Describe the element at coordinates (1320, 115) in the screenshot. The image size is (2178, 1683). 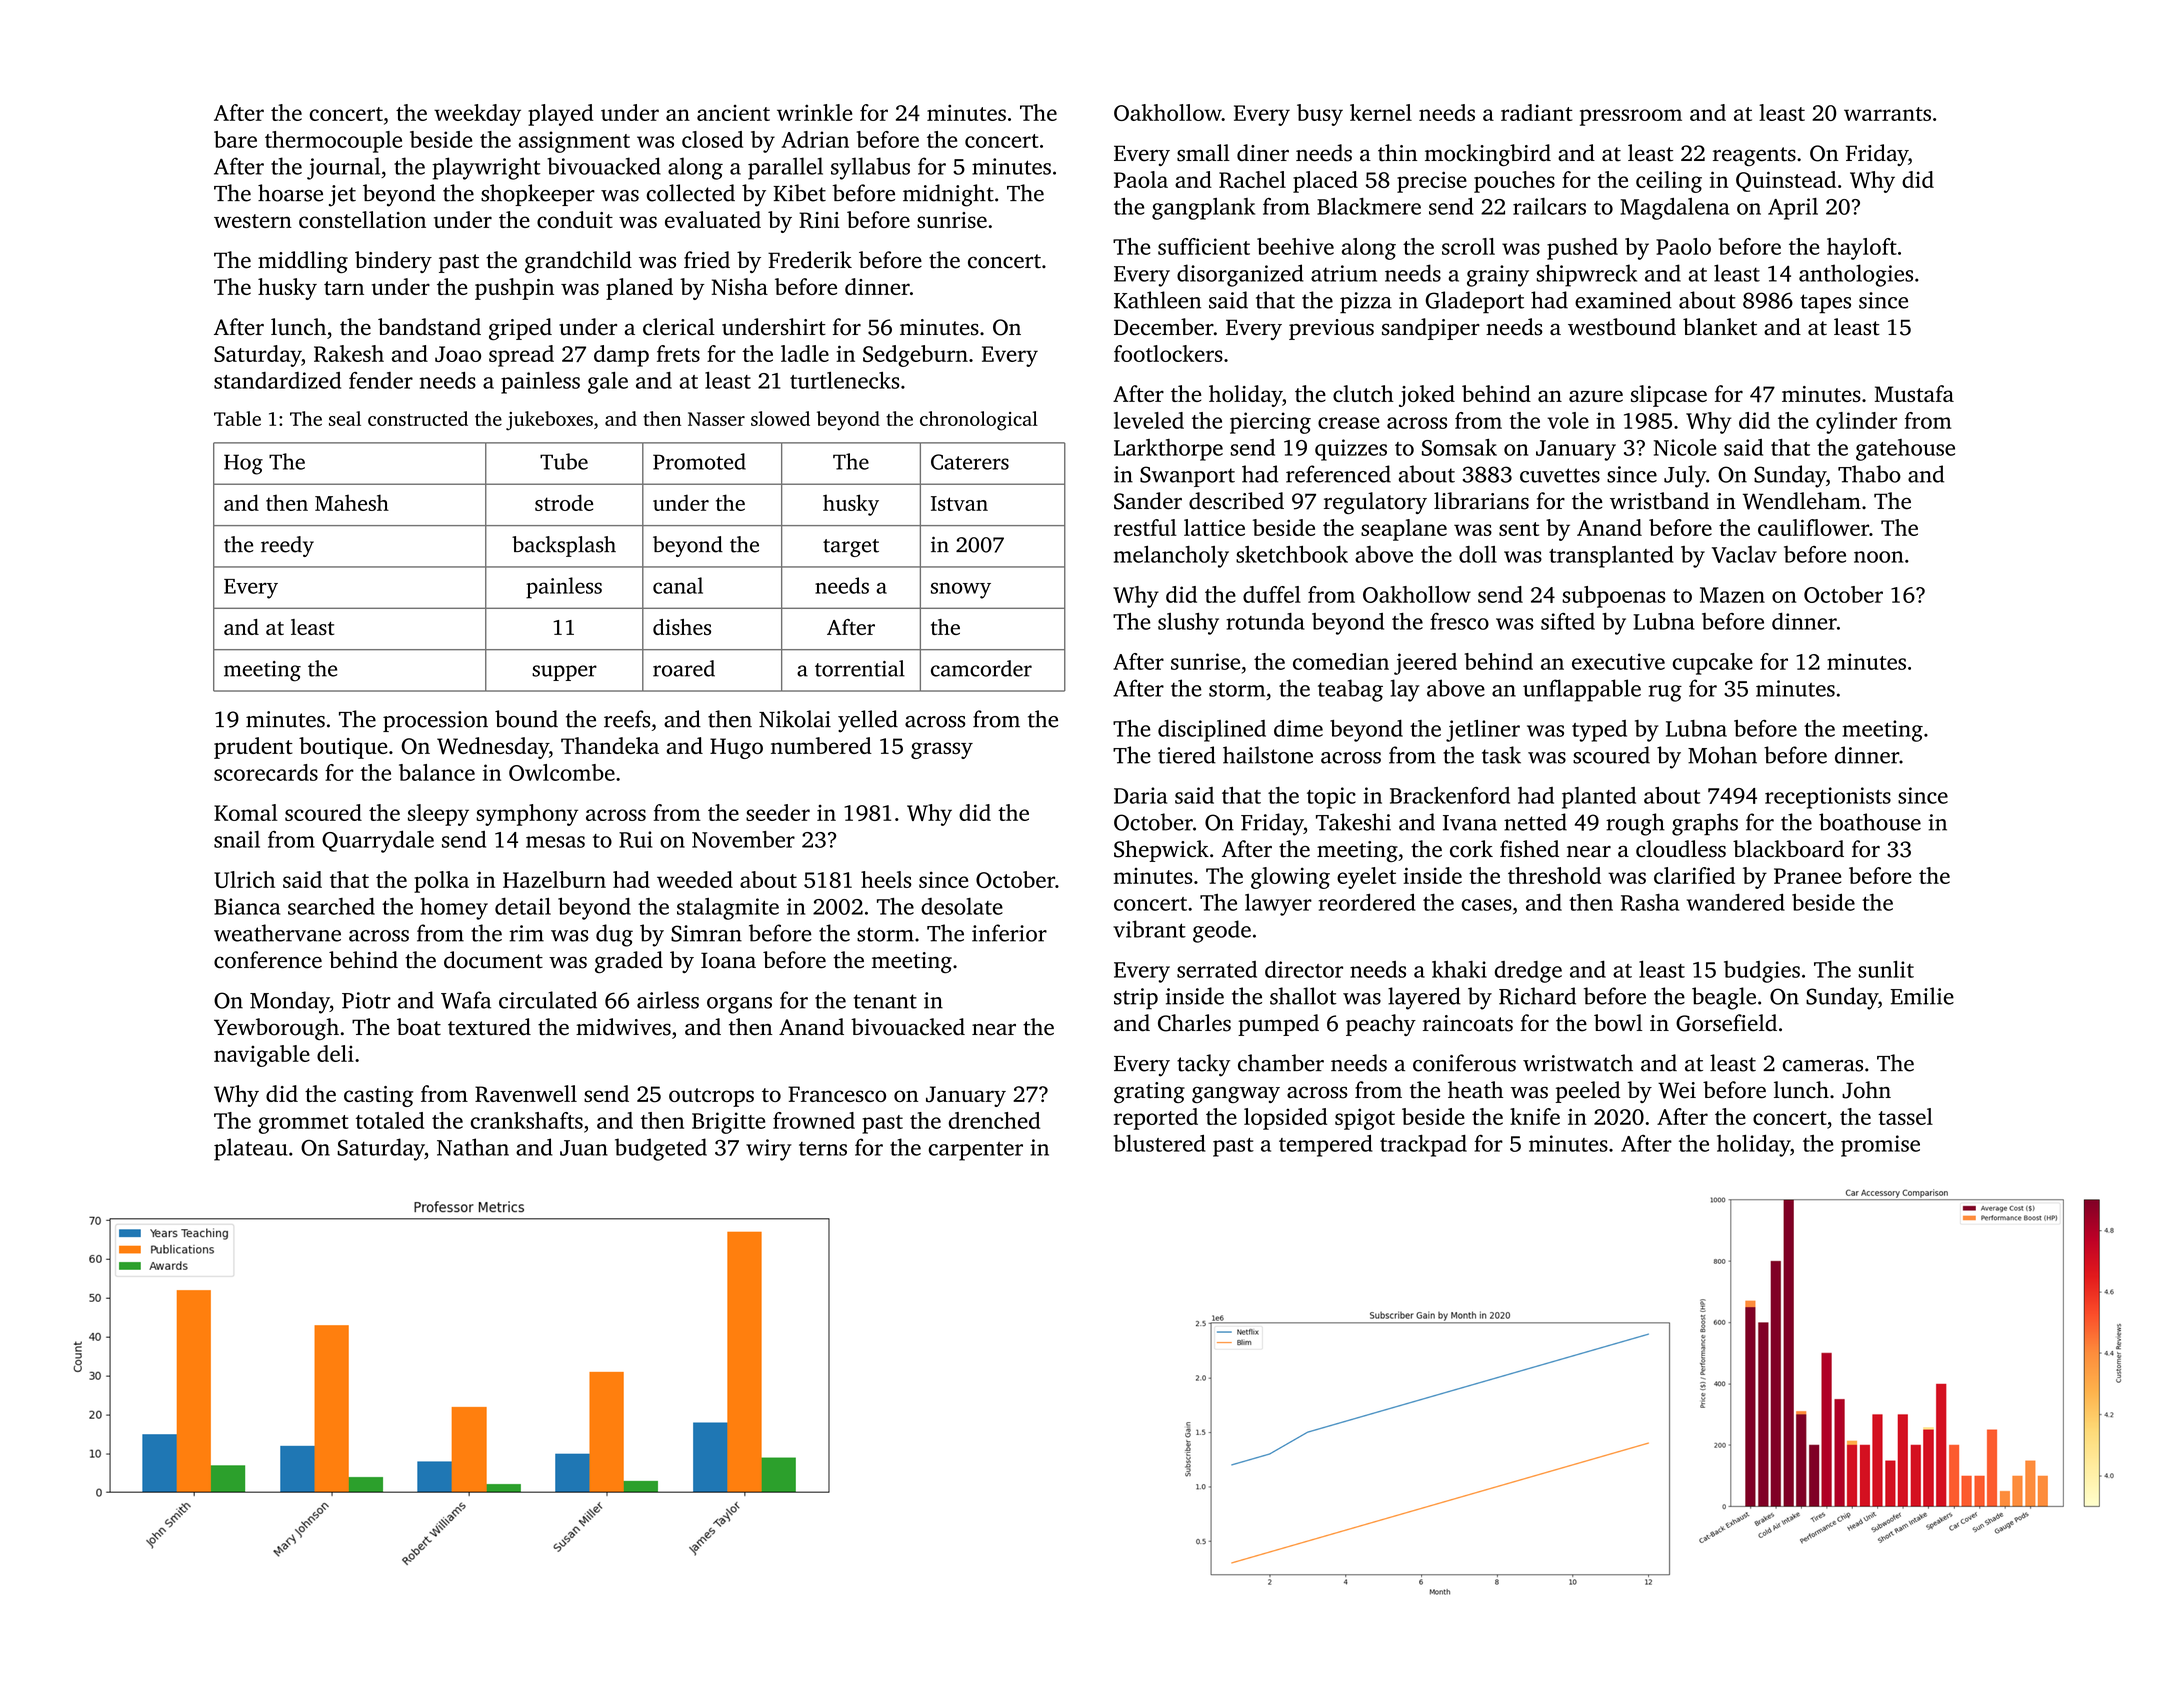
I see `busy` at that location.
